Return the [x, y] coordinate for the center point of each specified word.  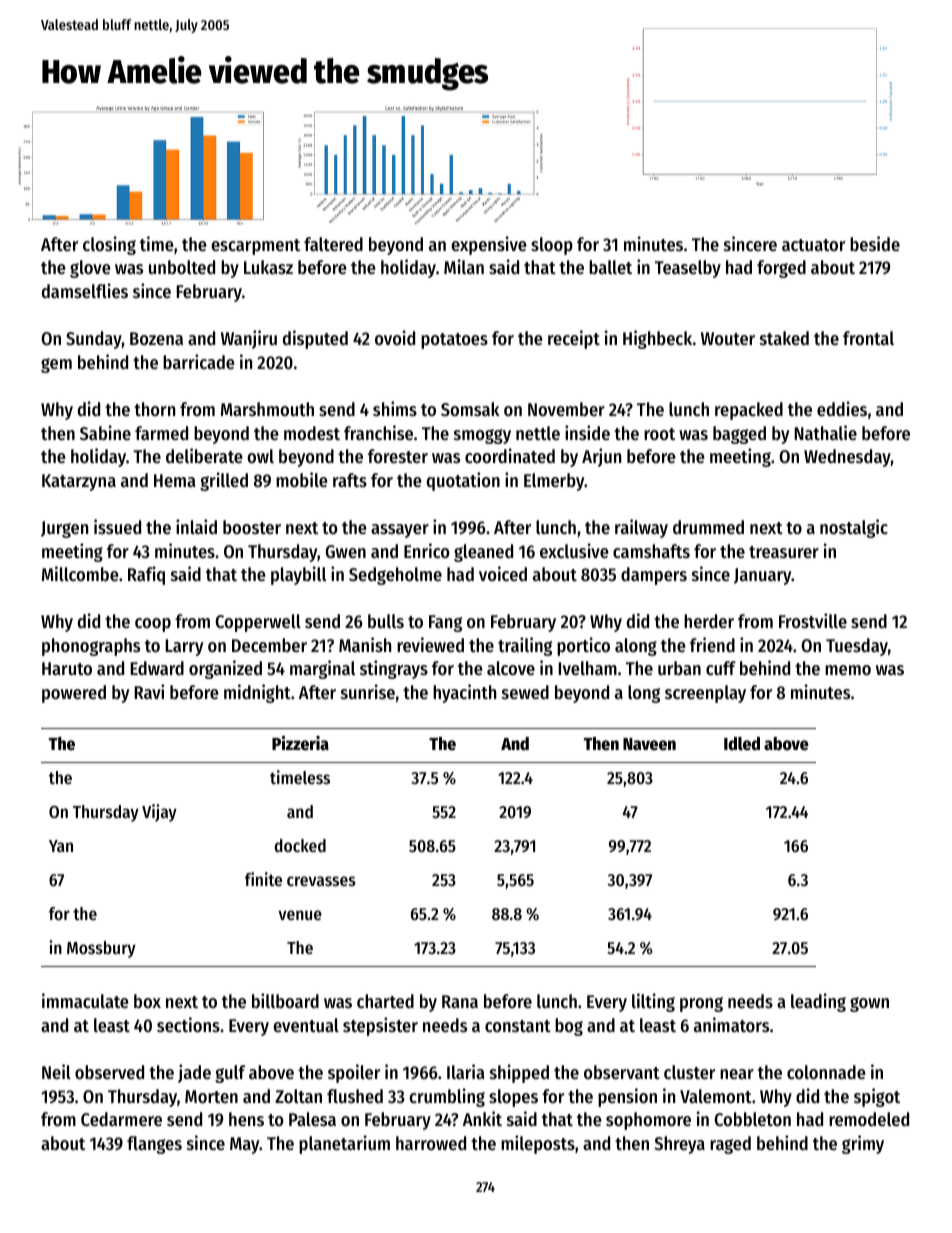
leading [818, 1002]
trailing [525, 646]
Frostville [813, 620]
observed [109, 1072]
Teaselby [688, 269]
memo [848, 670]
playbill [298, 575]
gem [56, 365]
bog [569, 1027]
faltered [333, 244]
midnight [257, 693]
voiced [503, 573]
